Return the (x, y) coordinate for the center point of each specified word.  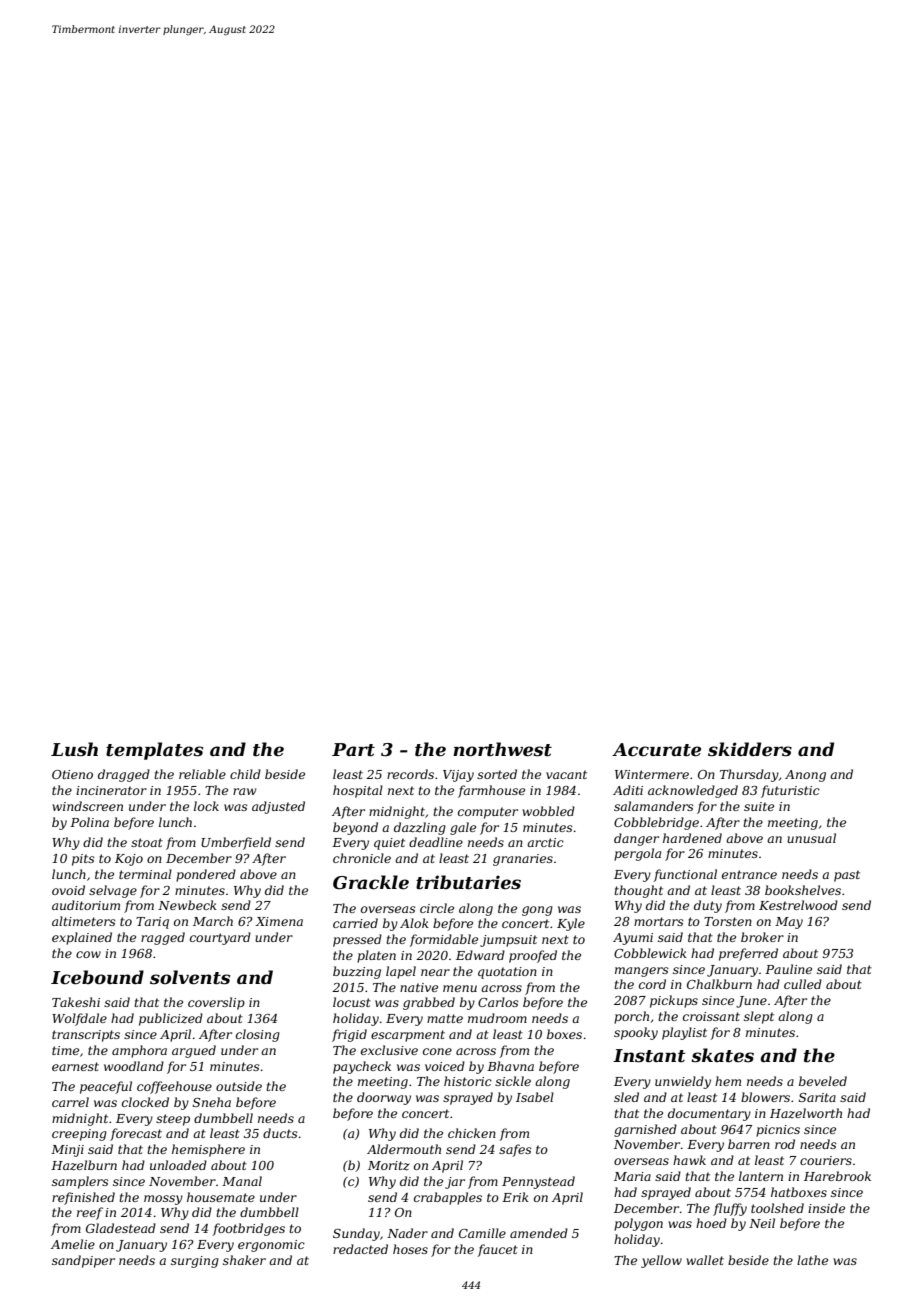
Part (353, 750)
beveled (823, 1081)
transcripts (86, 1036)
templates (154, 751)
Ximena (279, 921)
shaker (244, 1260)
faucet (497, 1250)
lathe (812, 1260)
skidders (750, 749)
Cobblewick (650, 953)
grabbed (429, 1003)
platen (376, 956)
